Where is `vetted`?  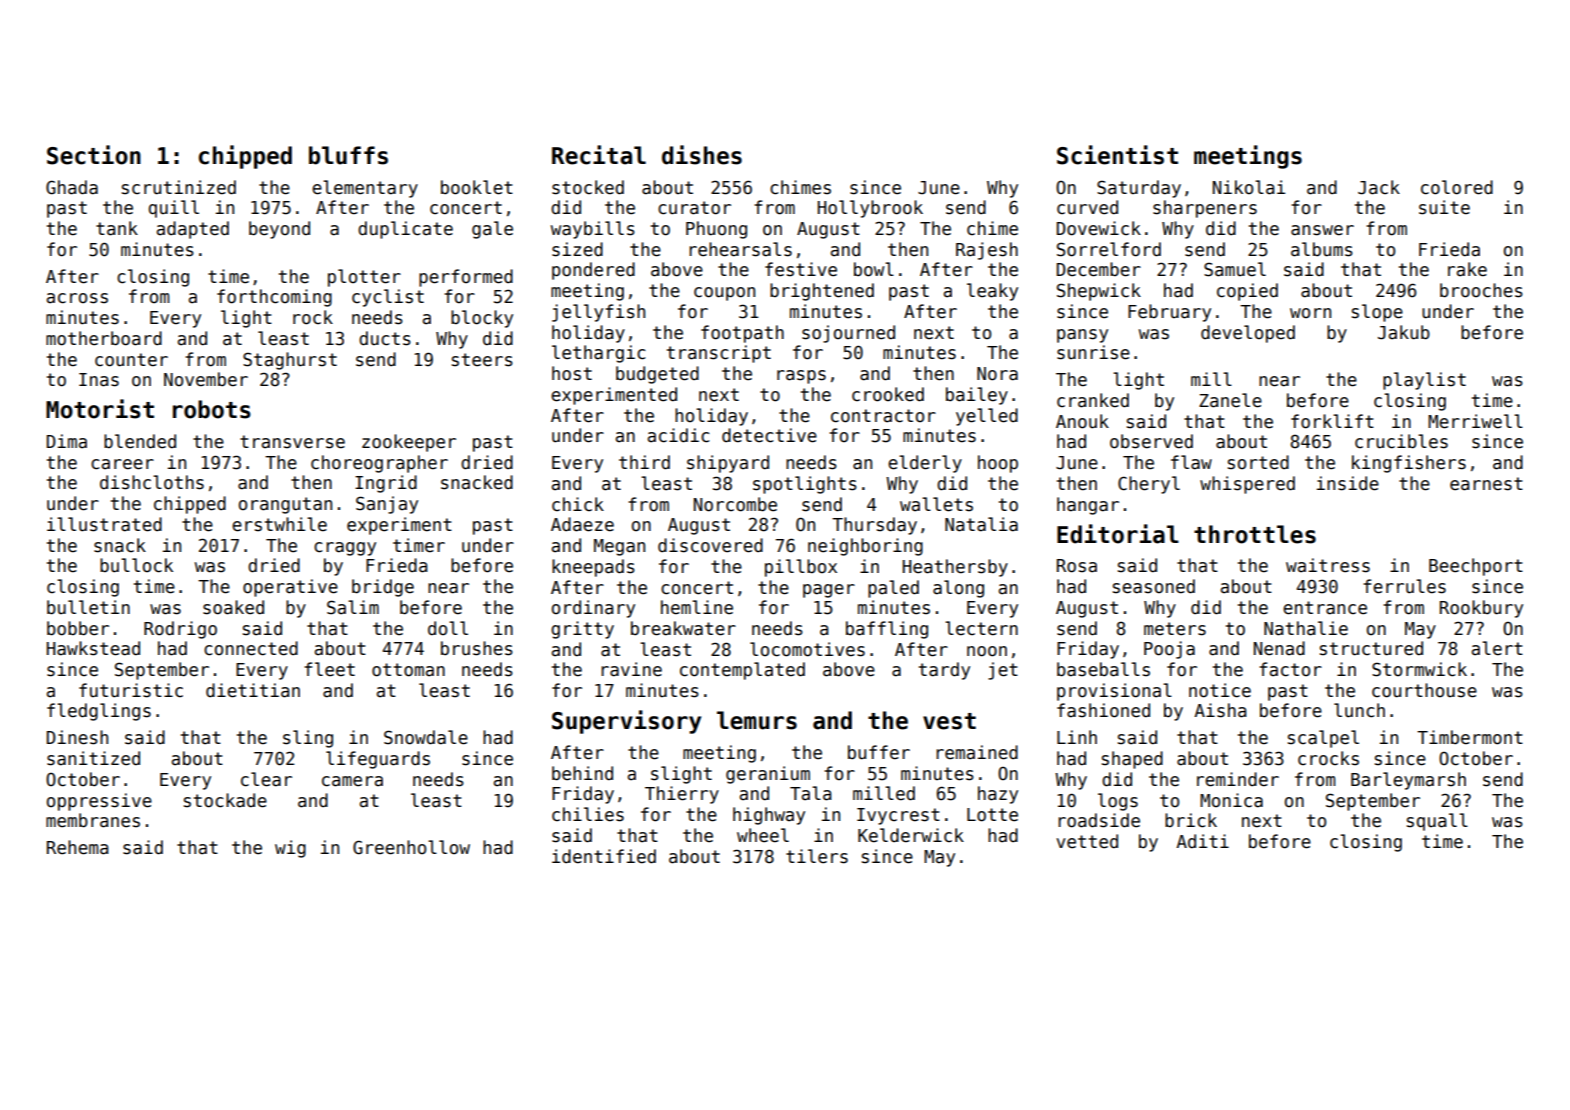
vetted is located at coordinates (1087, 841).
